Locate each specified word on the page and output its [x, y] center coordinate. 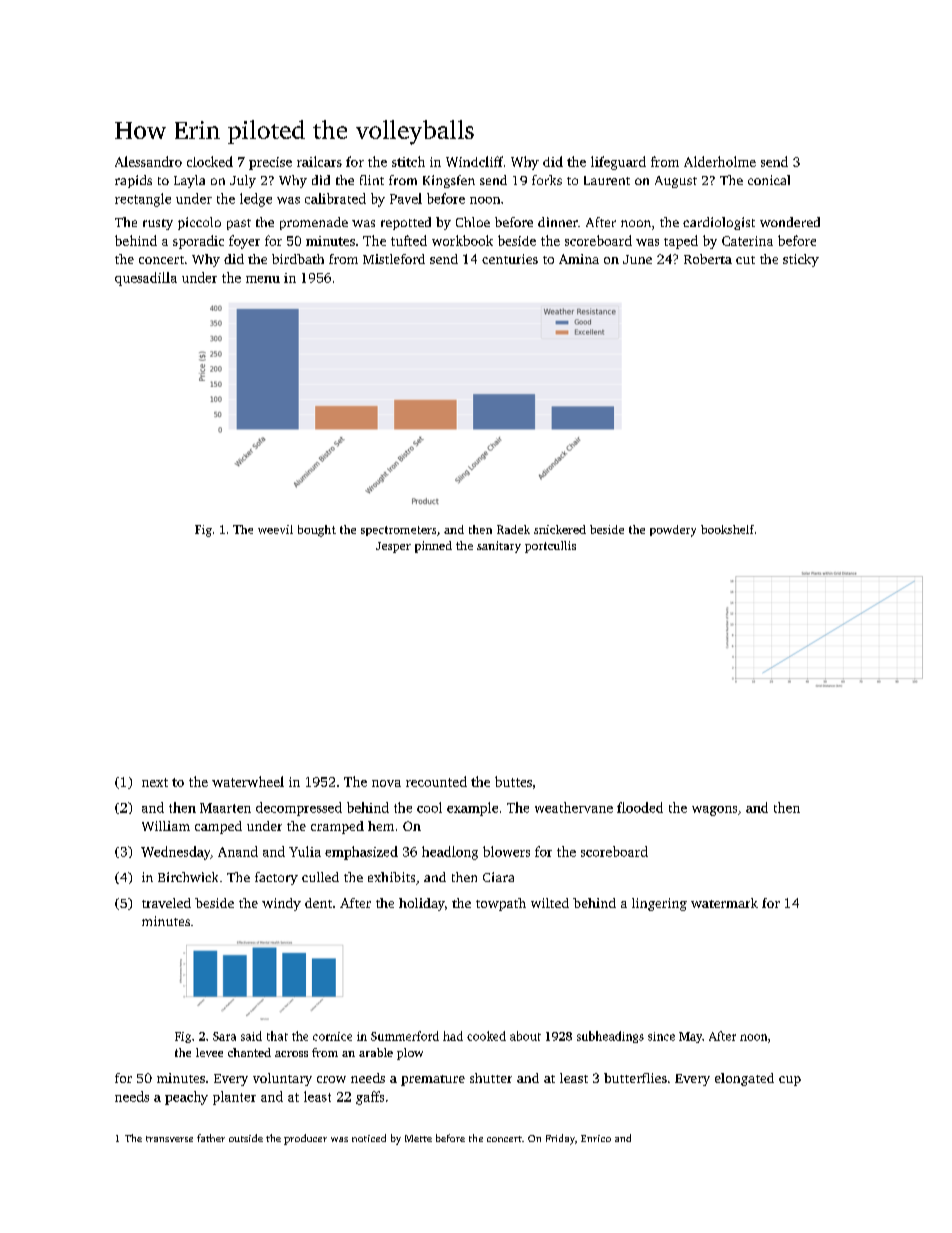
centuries [510, 259]
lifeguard [618, 163]
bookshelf [727, 529]
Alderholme [720, 161]
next [155, 782]
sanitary [499, 547]
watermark [724, 903]
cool [429, 807]
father [211, 1138]
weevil [275, 529]
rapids [133, 181]
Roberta [708, 259]
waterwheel [248, 781]
